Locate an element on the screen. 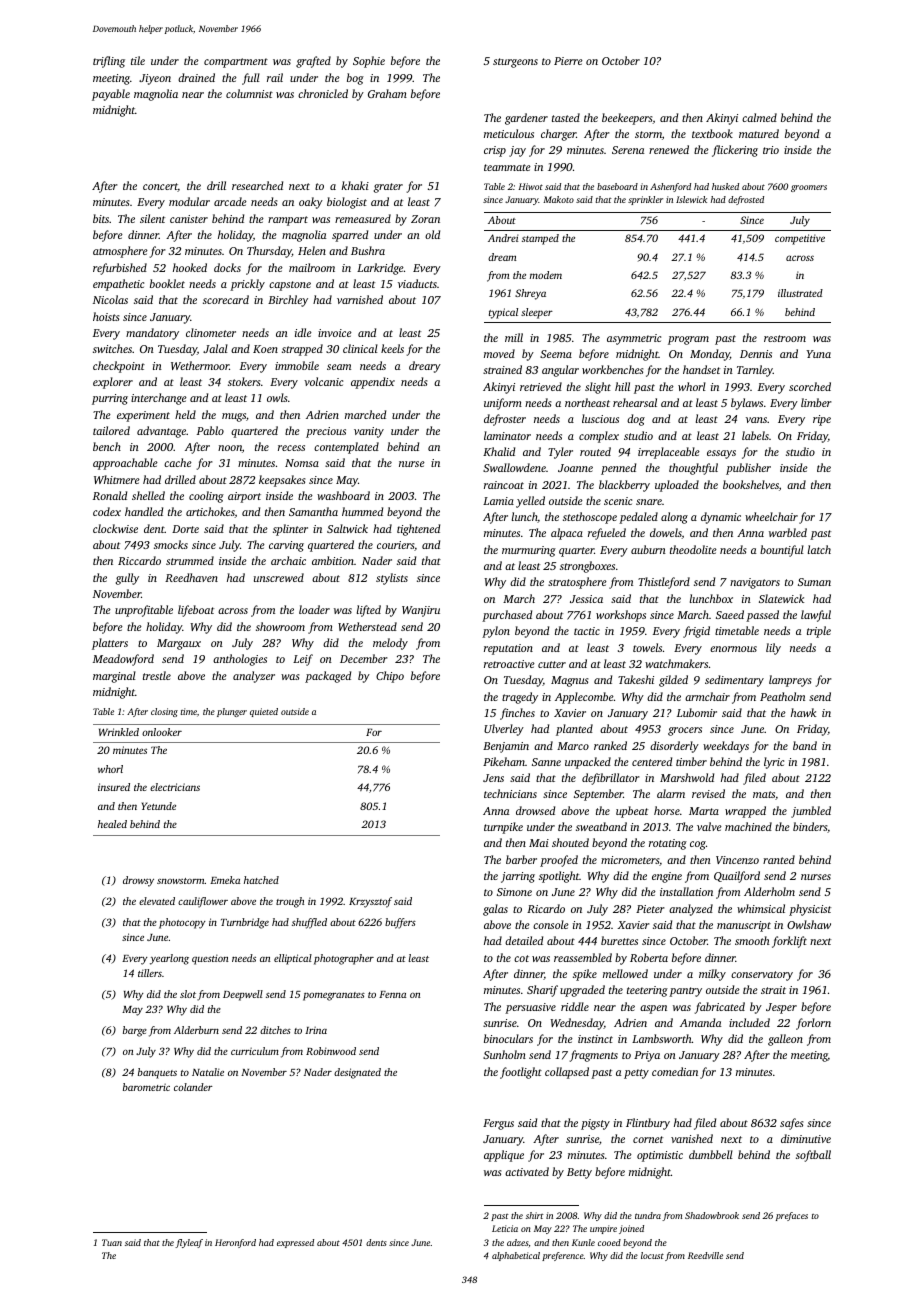  stamped is located at coordinates (540, 239).
